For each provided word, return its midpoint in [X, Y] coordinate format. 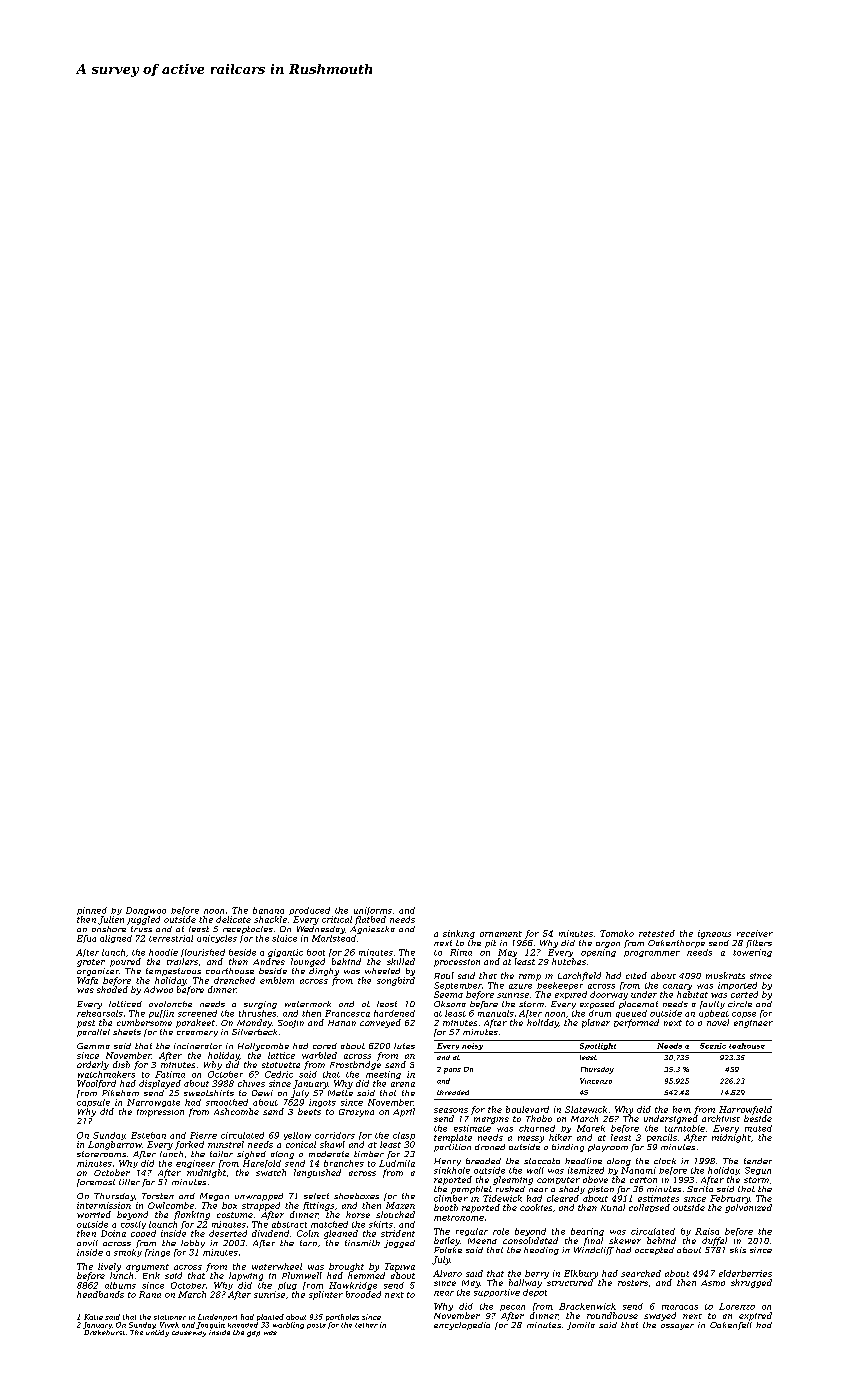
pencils [662, 1138]
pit [490, 944]
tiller [129, 1182]
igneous [714, 934]
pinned [92, 911]
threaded [453, 1092]
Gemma [93, 1046]
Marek [591, 1128]
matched [329, 1224]
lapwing [246, 1276]
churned [537, 1128]
